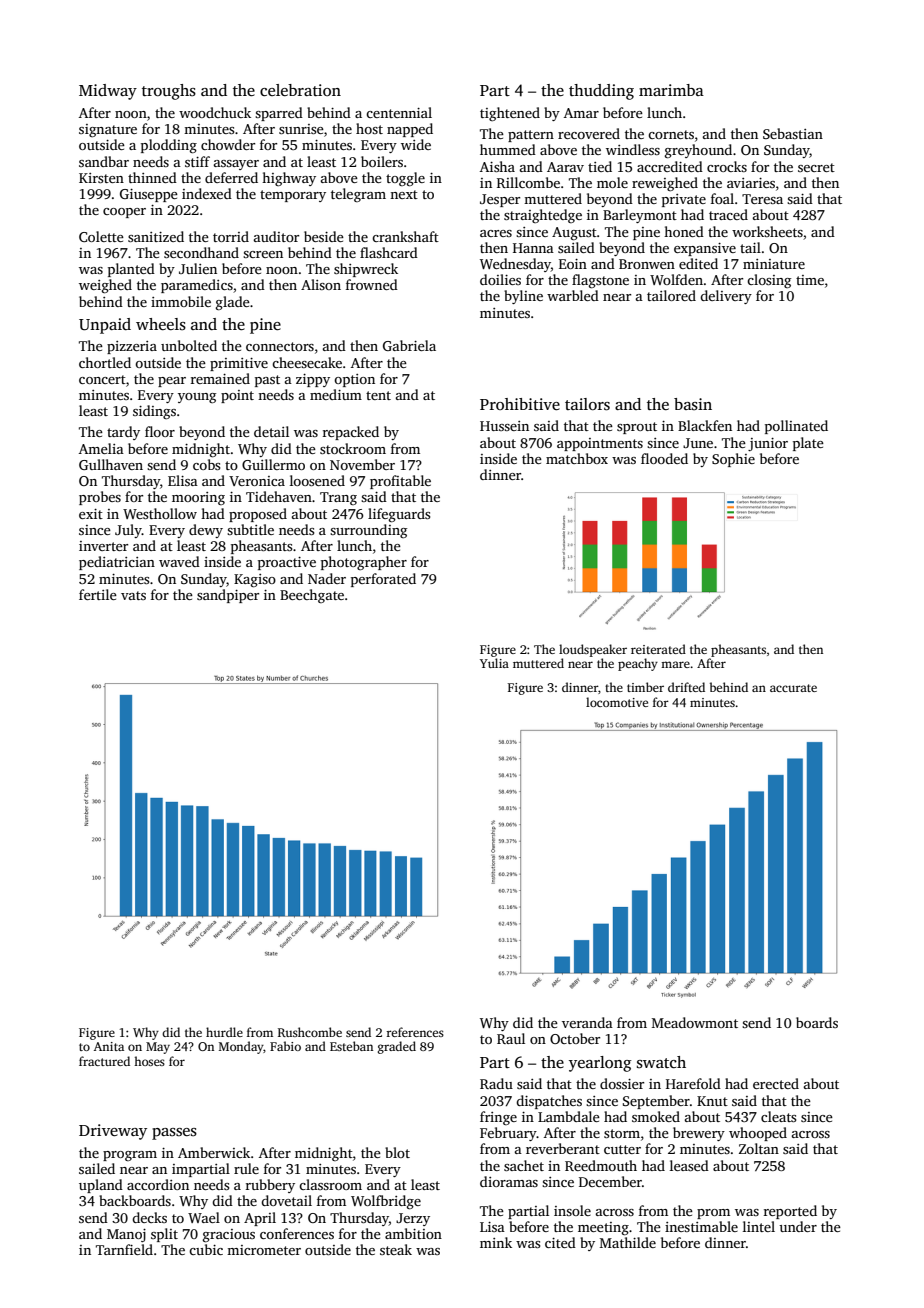 The image size is (924, 1308). What do you see at coordinates (214, 1152) in the page?
I see `Amberwick` at bounding box center [214, 1152].
